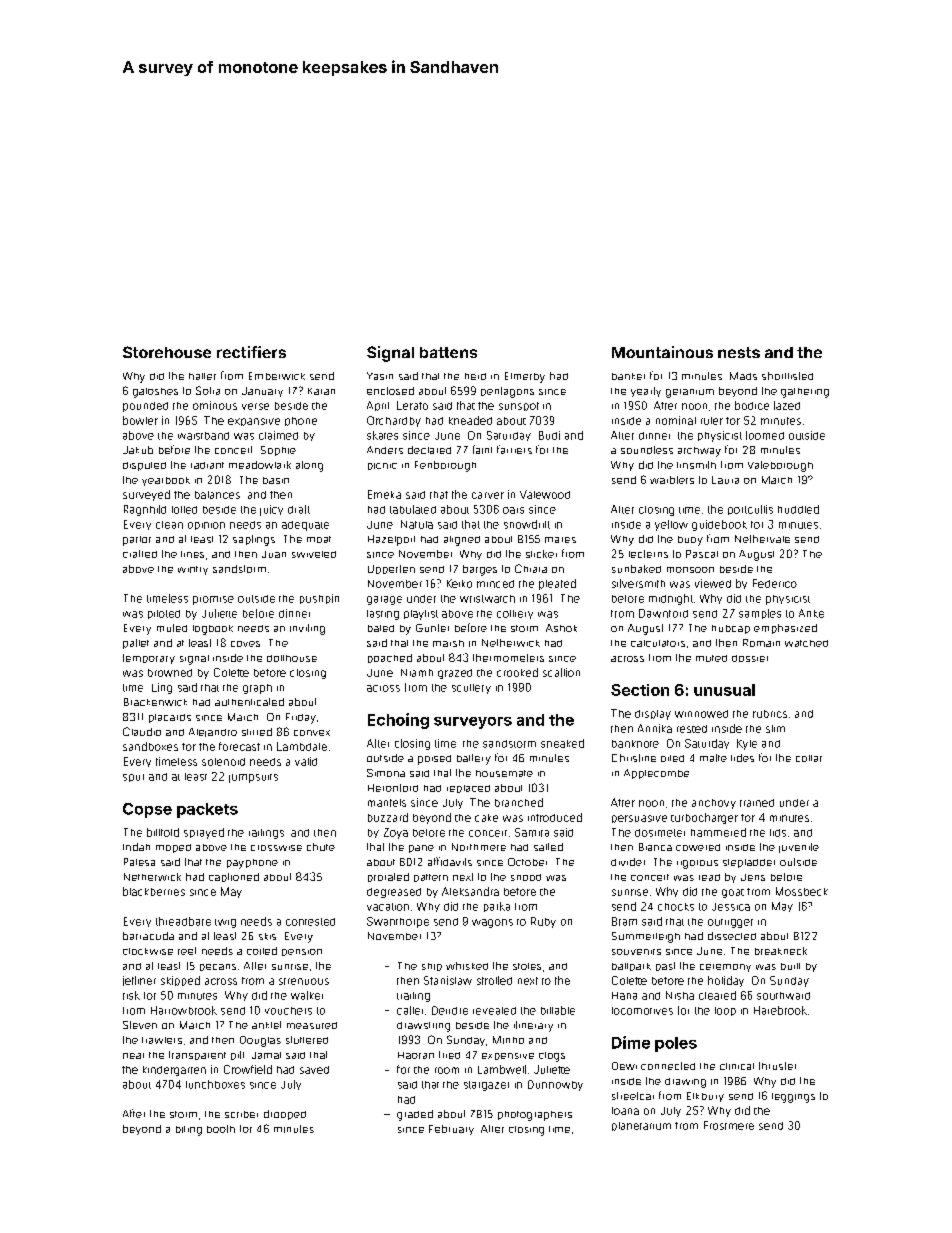 Image resolution: width=952 pixels, height=1233 pixels. Describe the element at coordinates (557, 584) in the image. I see `pleated` at that location.
